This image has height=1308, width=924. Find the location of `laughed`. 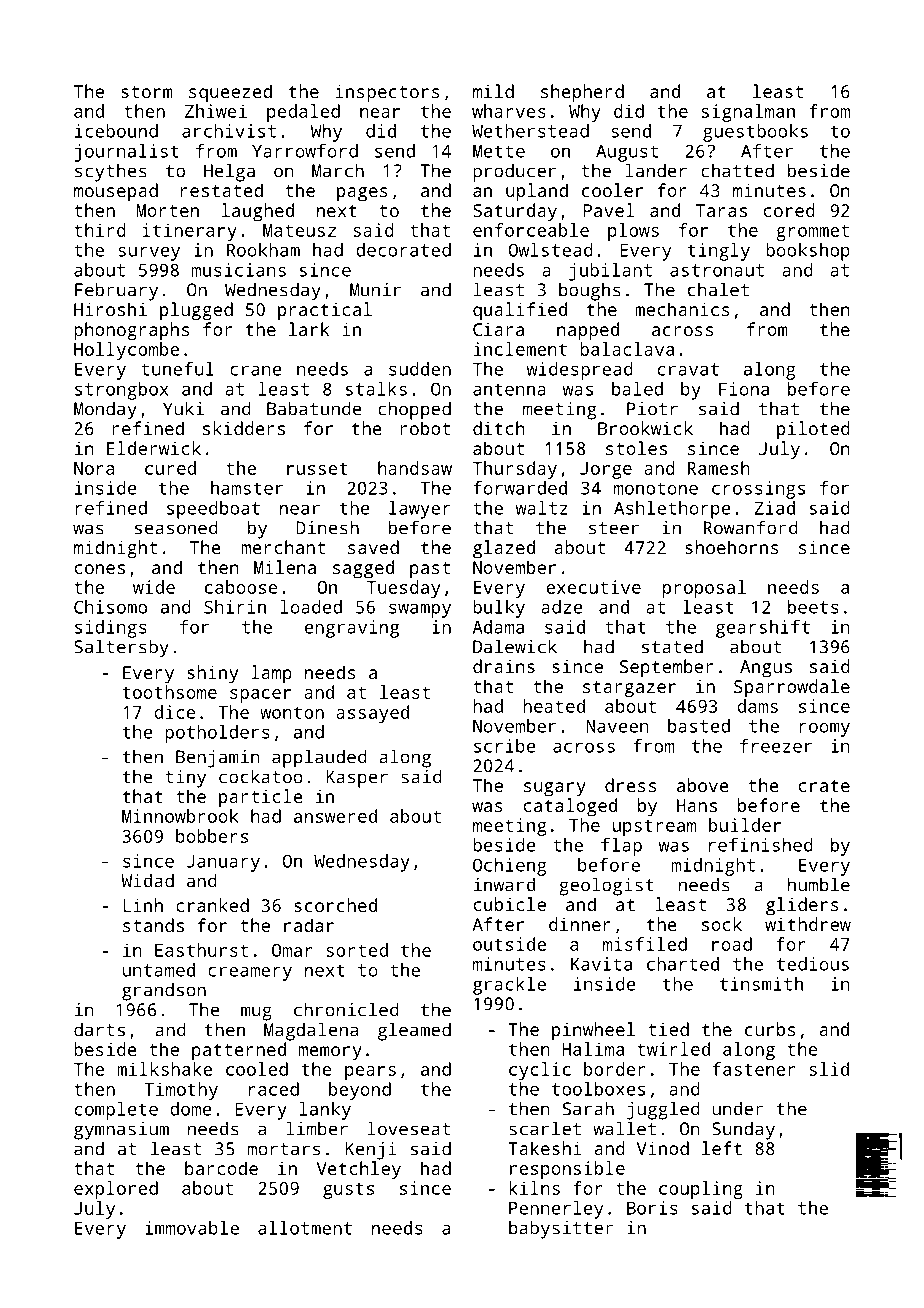

laughed is located at coordinates (258, 212).
